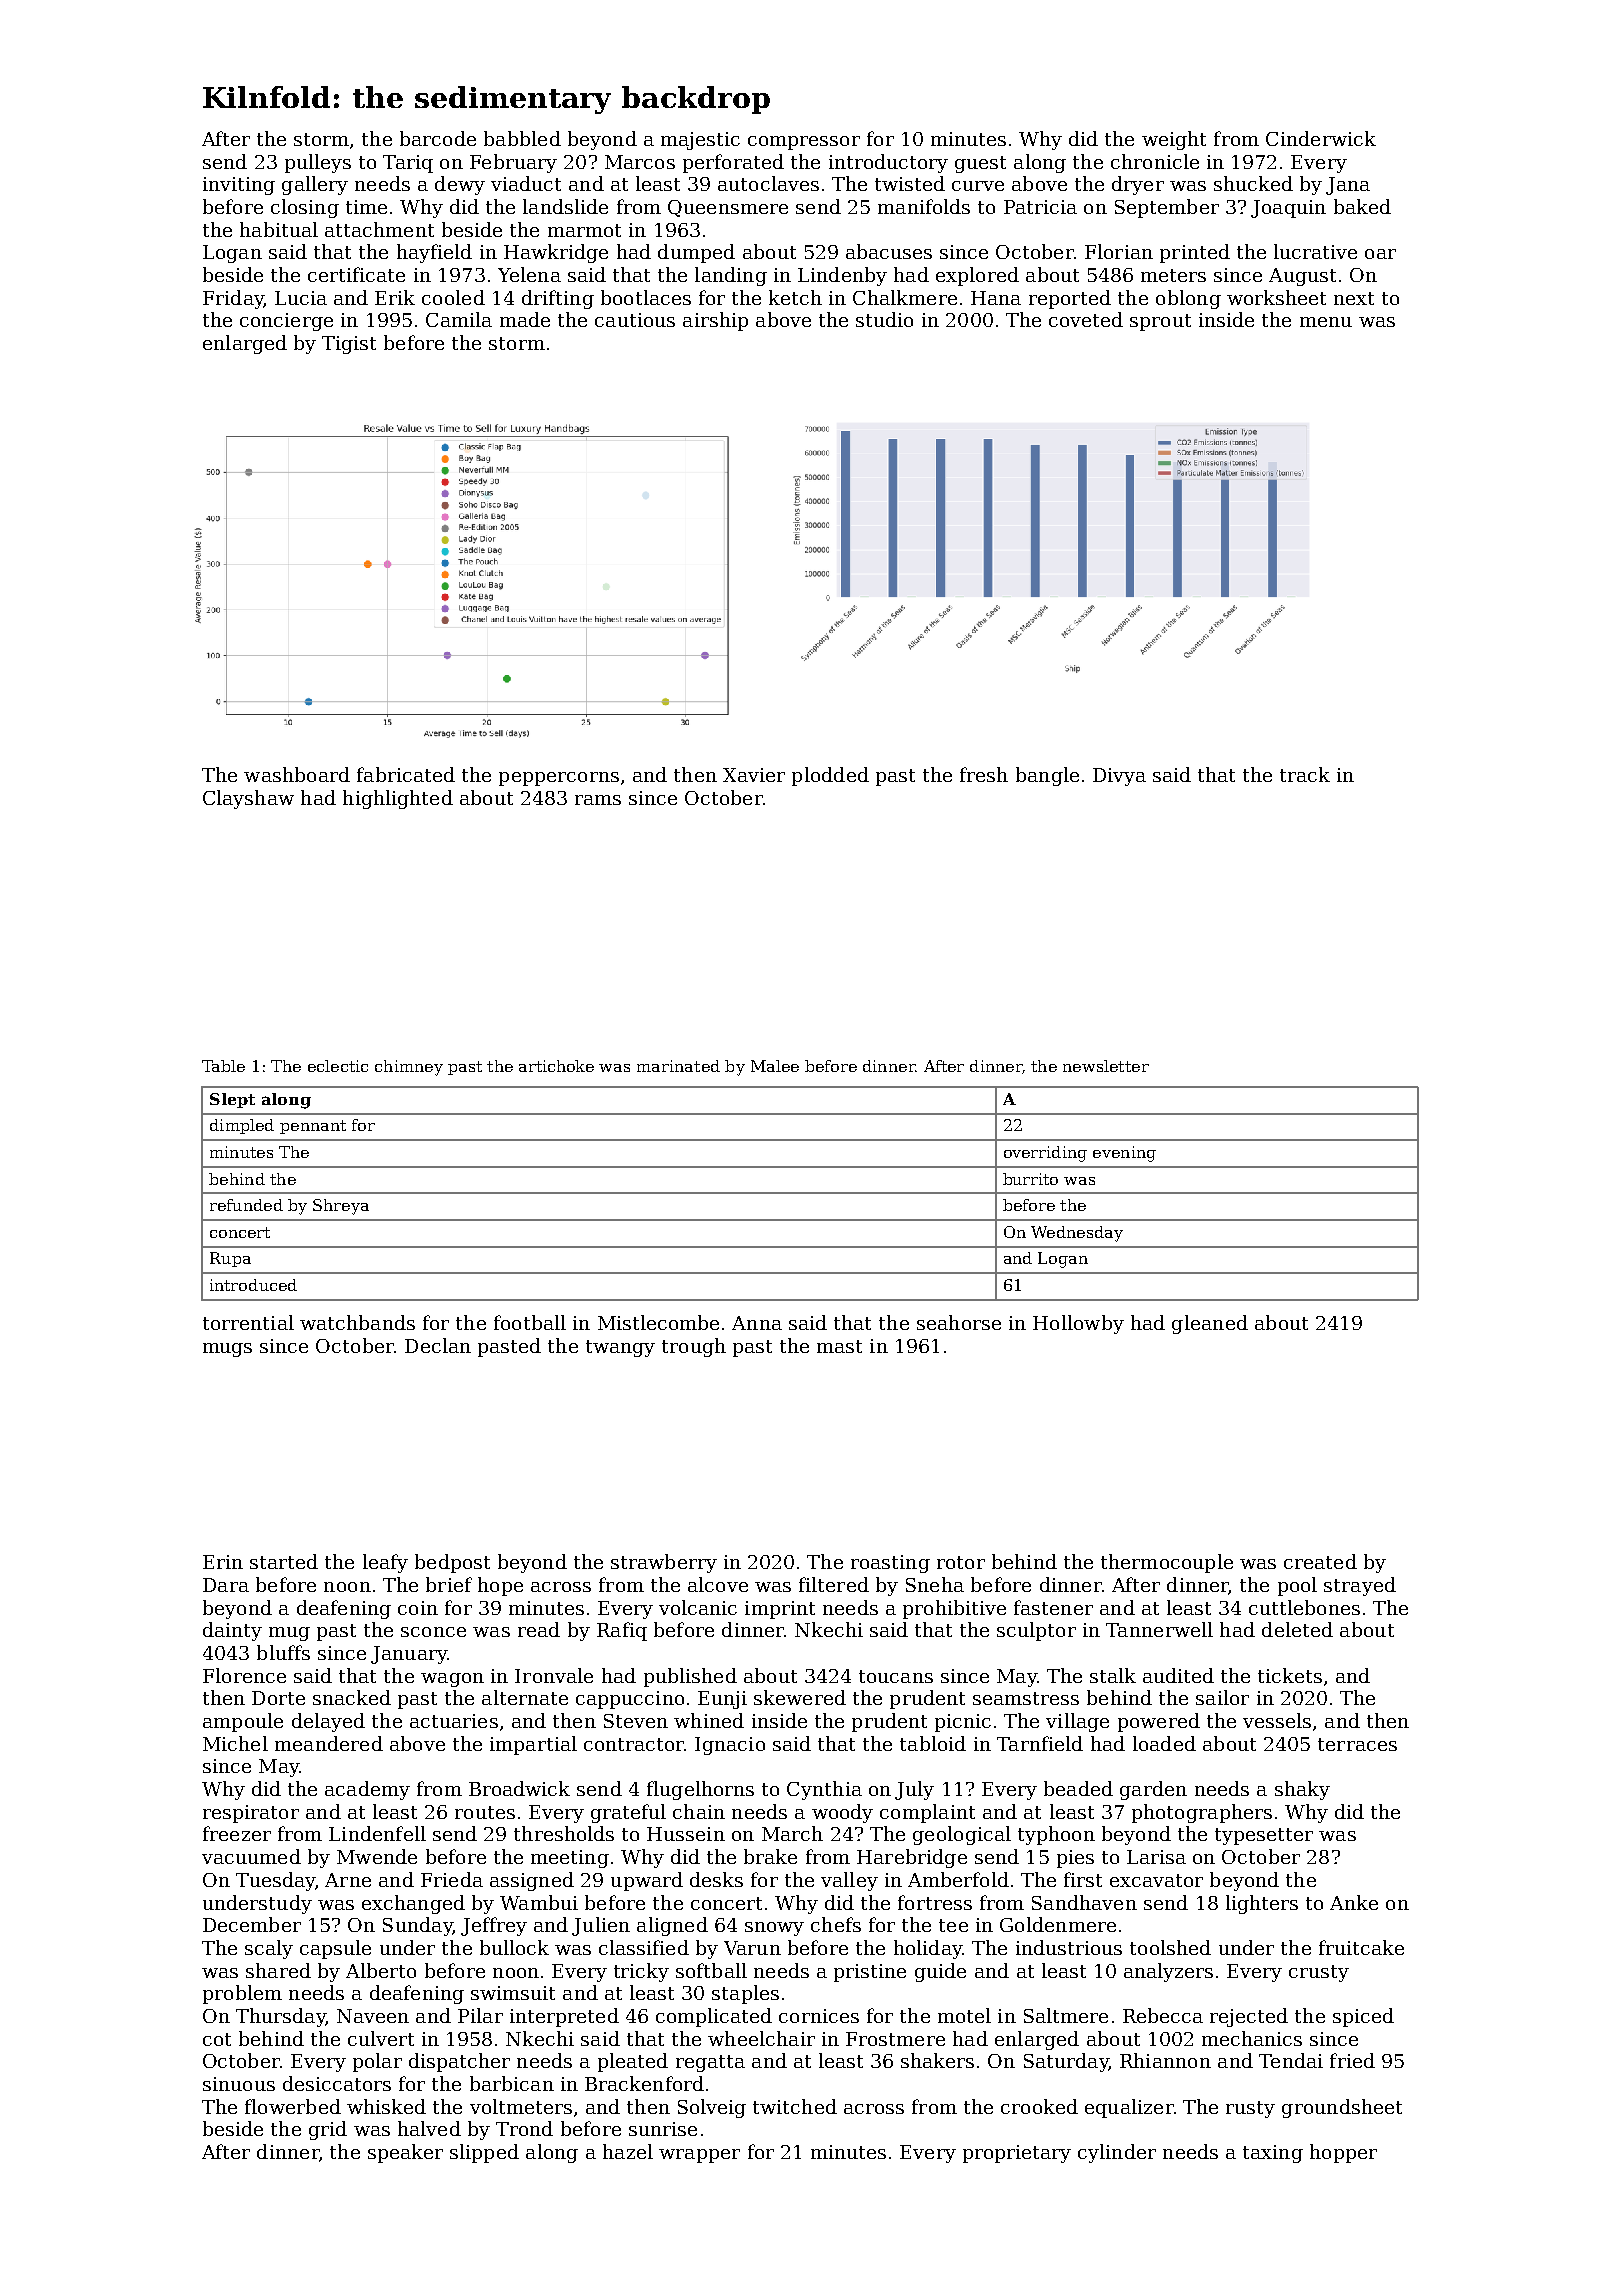 The width and height of the page is (1620, 2292). Describe the element at coordinates (405, 2153) in the page. I see `speaker` at that location.
